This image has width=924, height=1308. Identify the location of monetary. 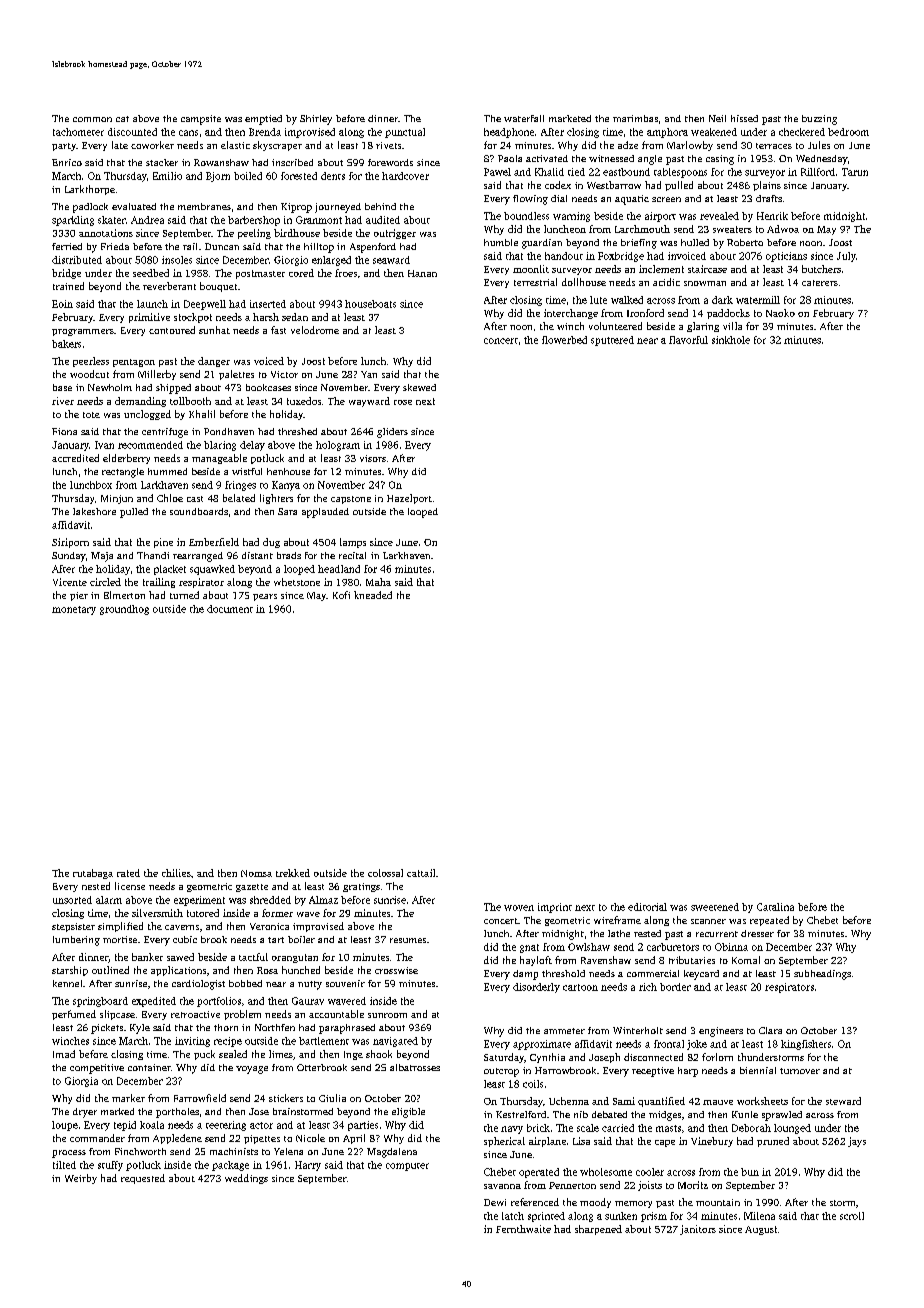
(74, 610).
